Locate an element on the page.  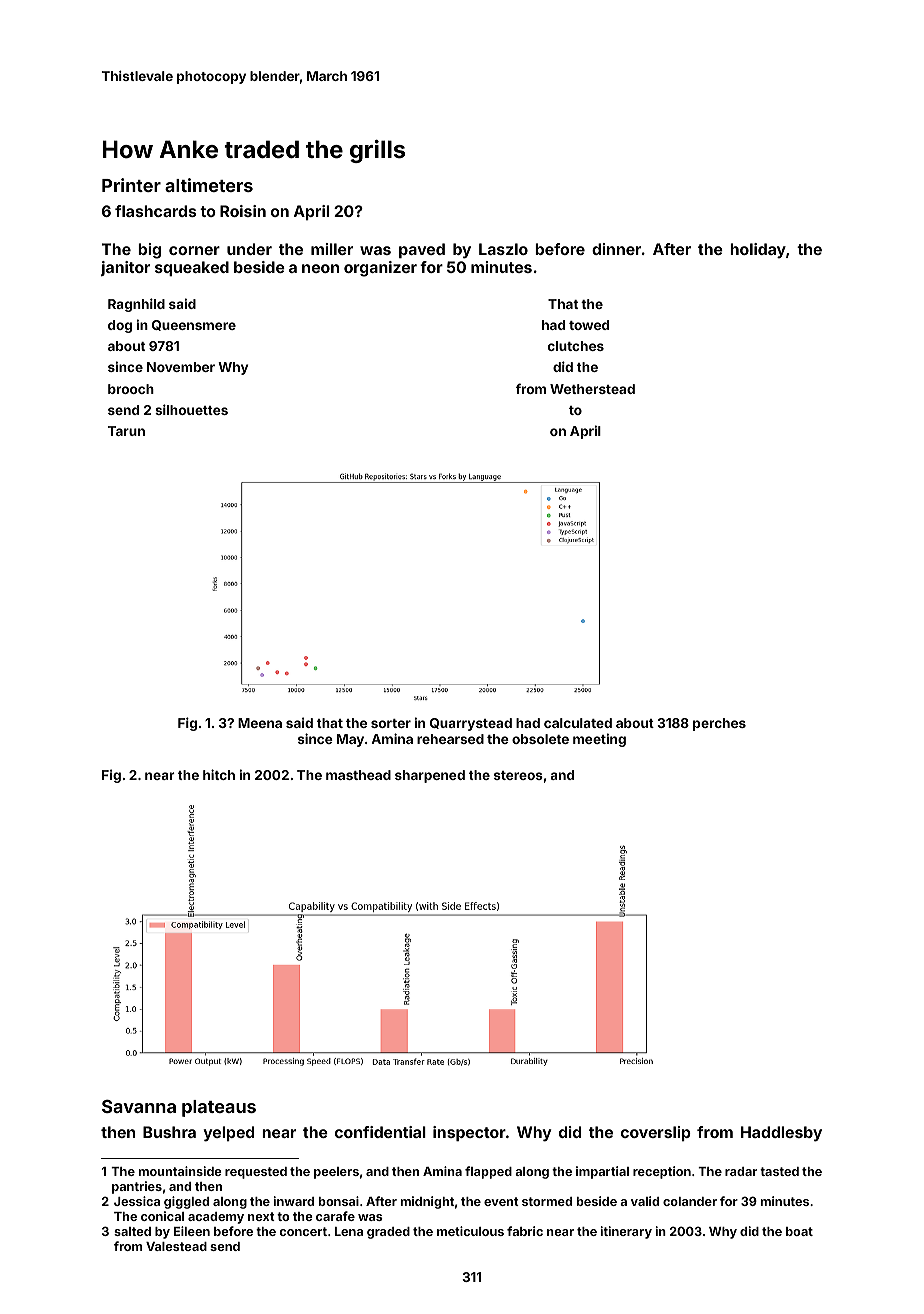
hitch is located at coordinates (219, 774).
